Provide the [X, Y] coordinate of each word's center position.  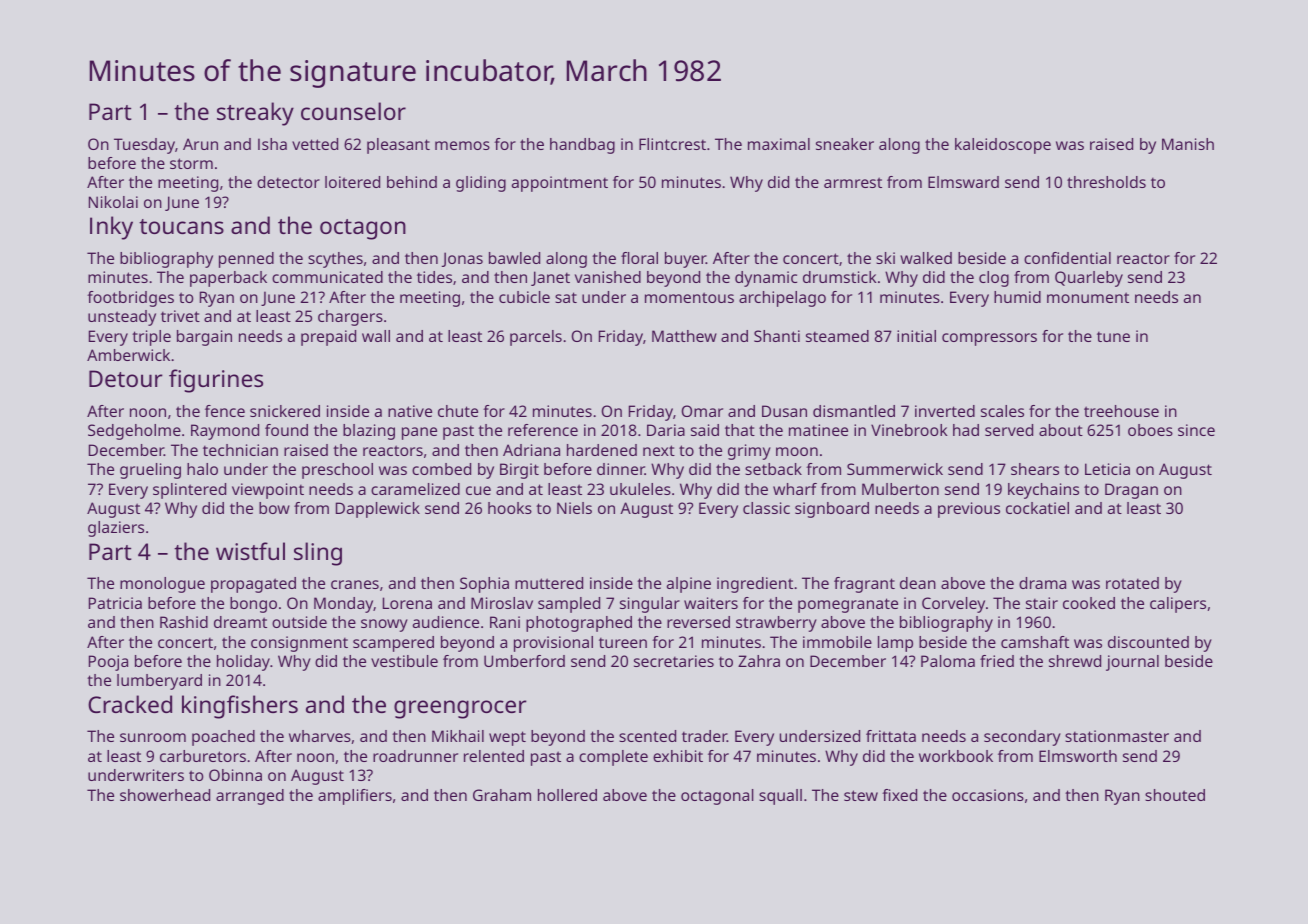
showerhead [165, 795]
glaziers [116, 529]
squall [780, 797]
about [1061, 430]
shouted [1175, 795]
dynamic [766, 279]
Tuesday [144, 146]
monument [1088, 297]
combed [441, 469]
